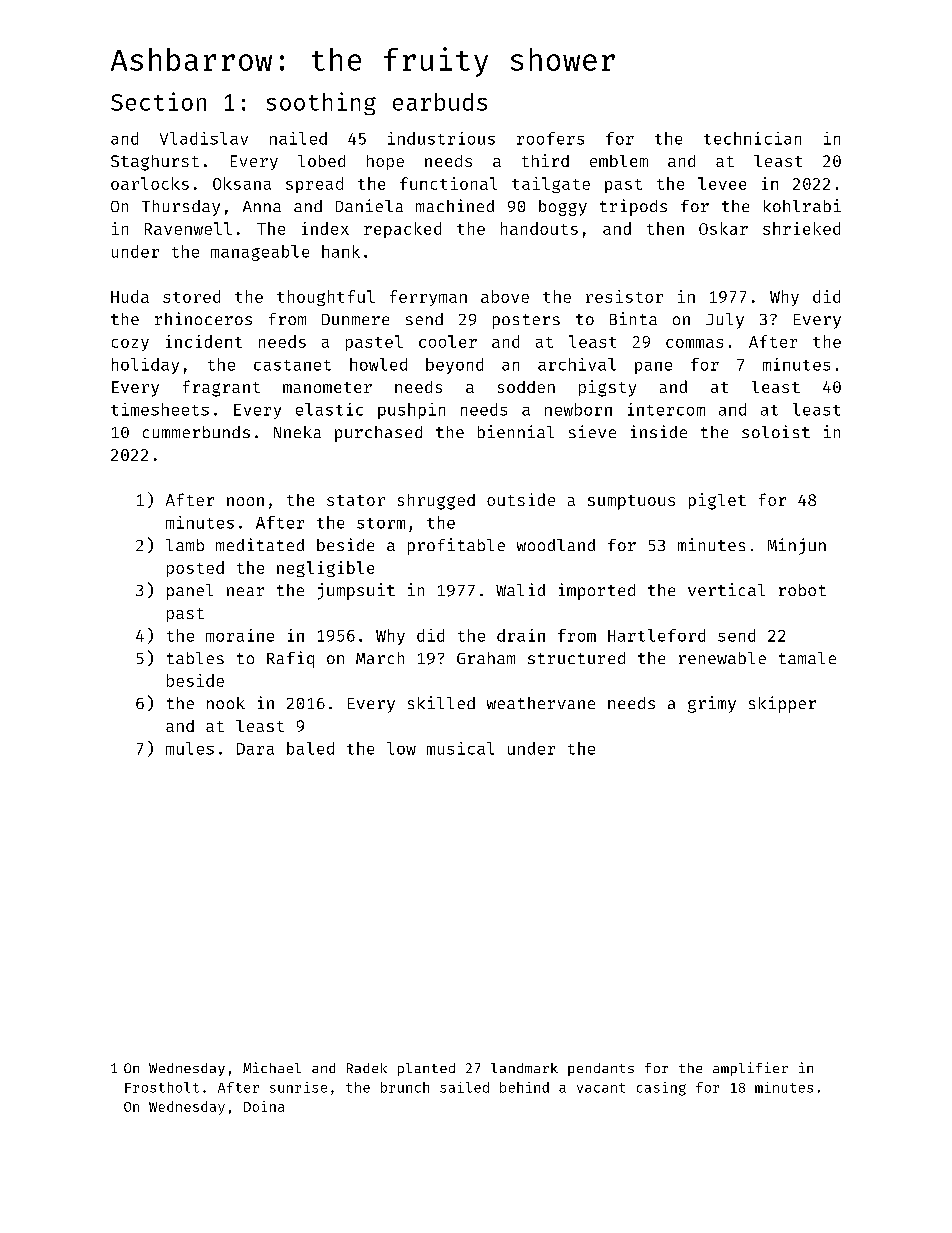 The height and width of the screenshot is (1233, 952). What do you see at coordinates (752, 138) in the screenshot?
I see `technician` at bounding box center [752, 138].
